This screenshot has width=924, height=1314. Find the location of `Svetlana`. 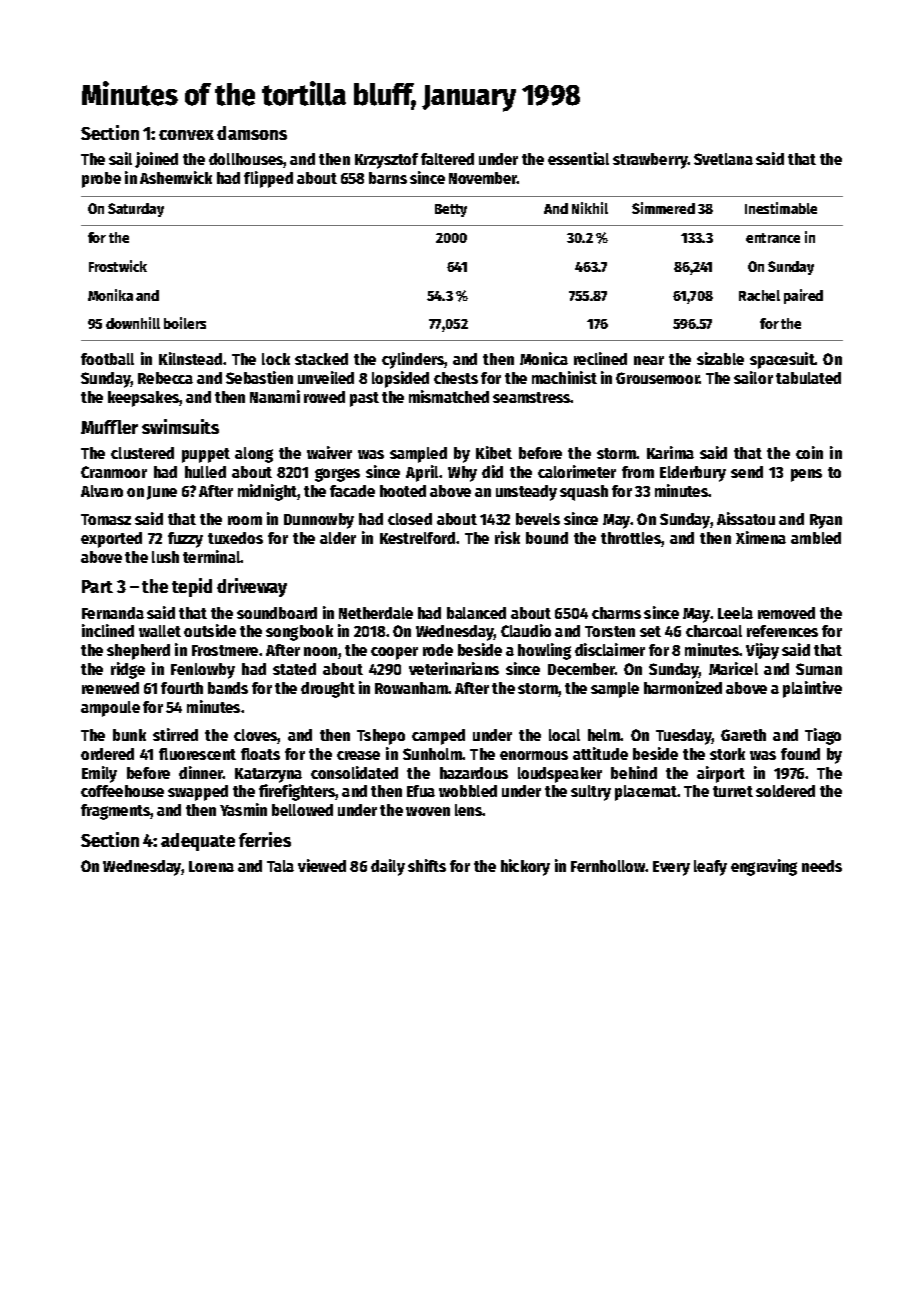

Svetlana is located at coordinates (723, 159).
